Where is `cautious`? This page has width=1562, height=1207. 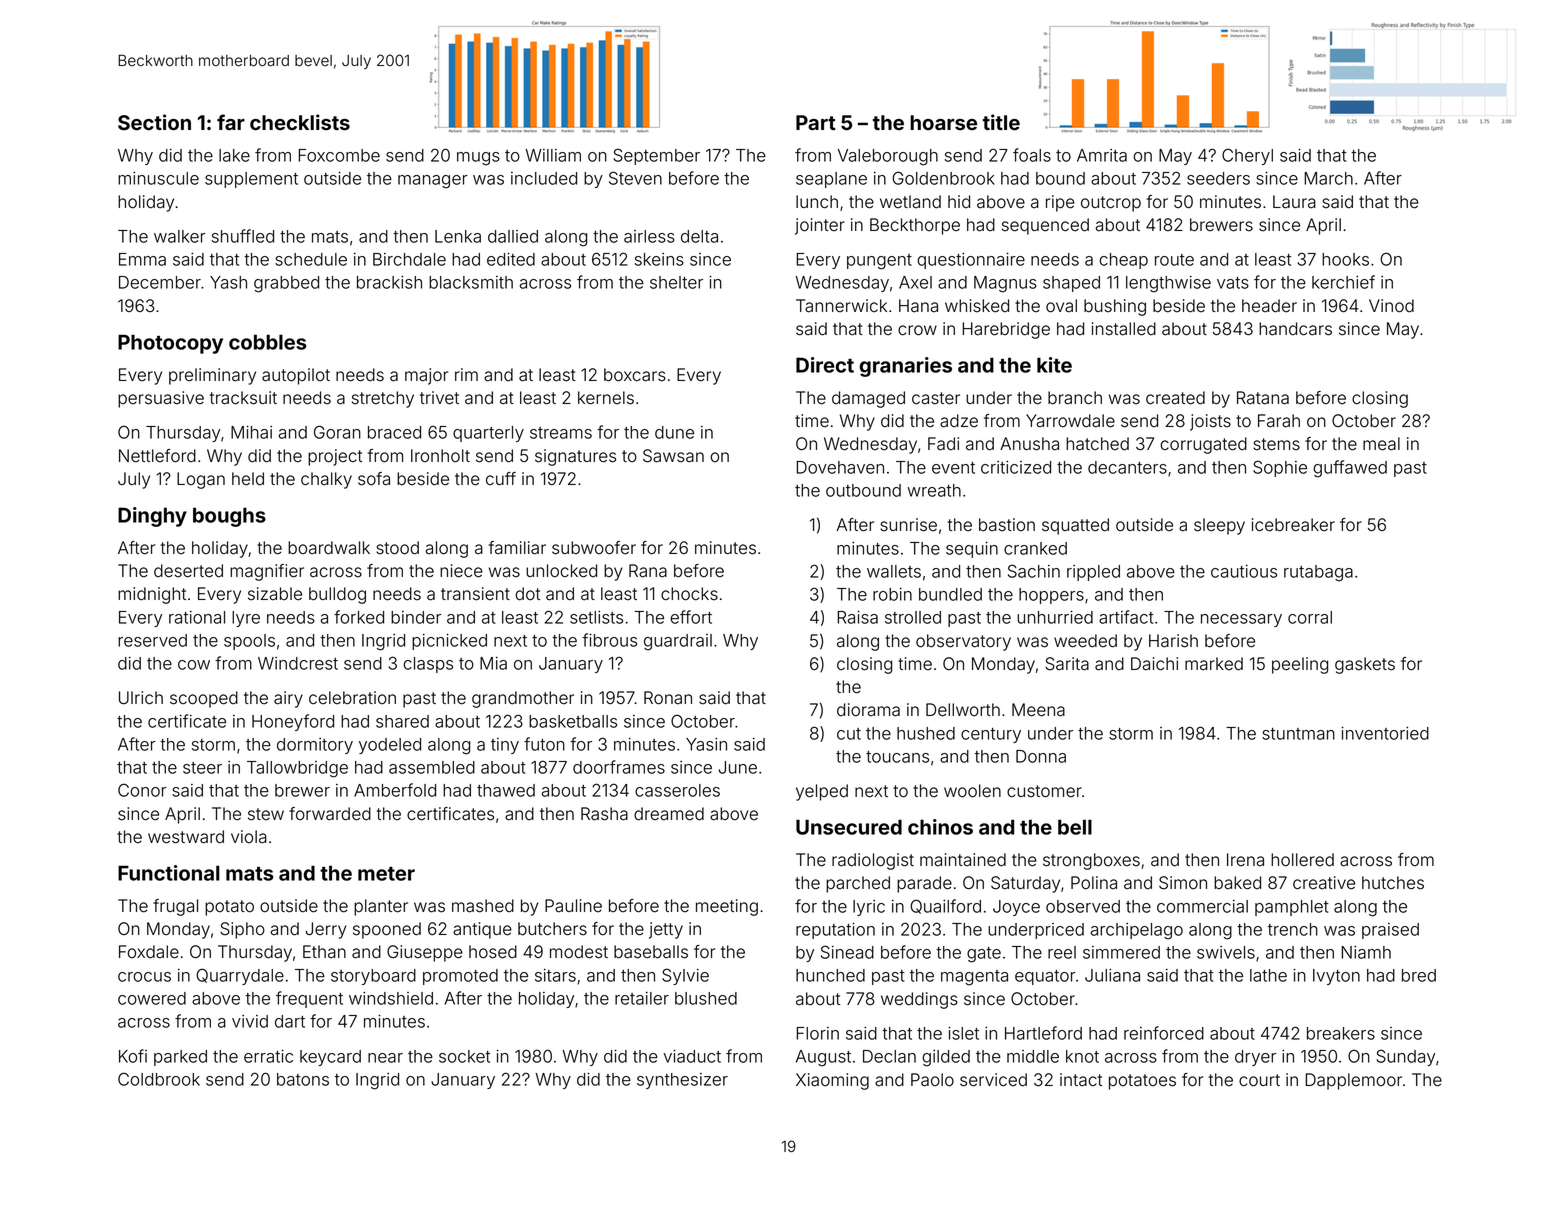 cautious is located at coordinates (1244, 571).
